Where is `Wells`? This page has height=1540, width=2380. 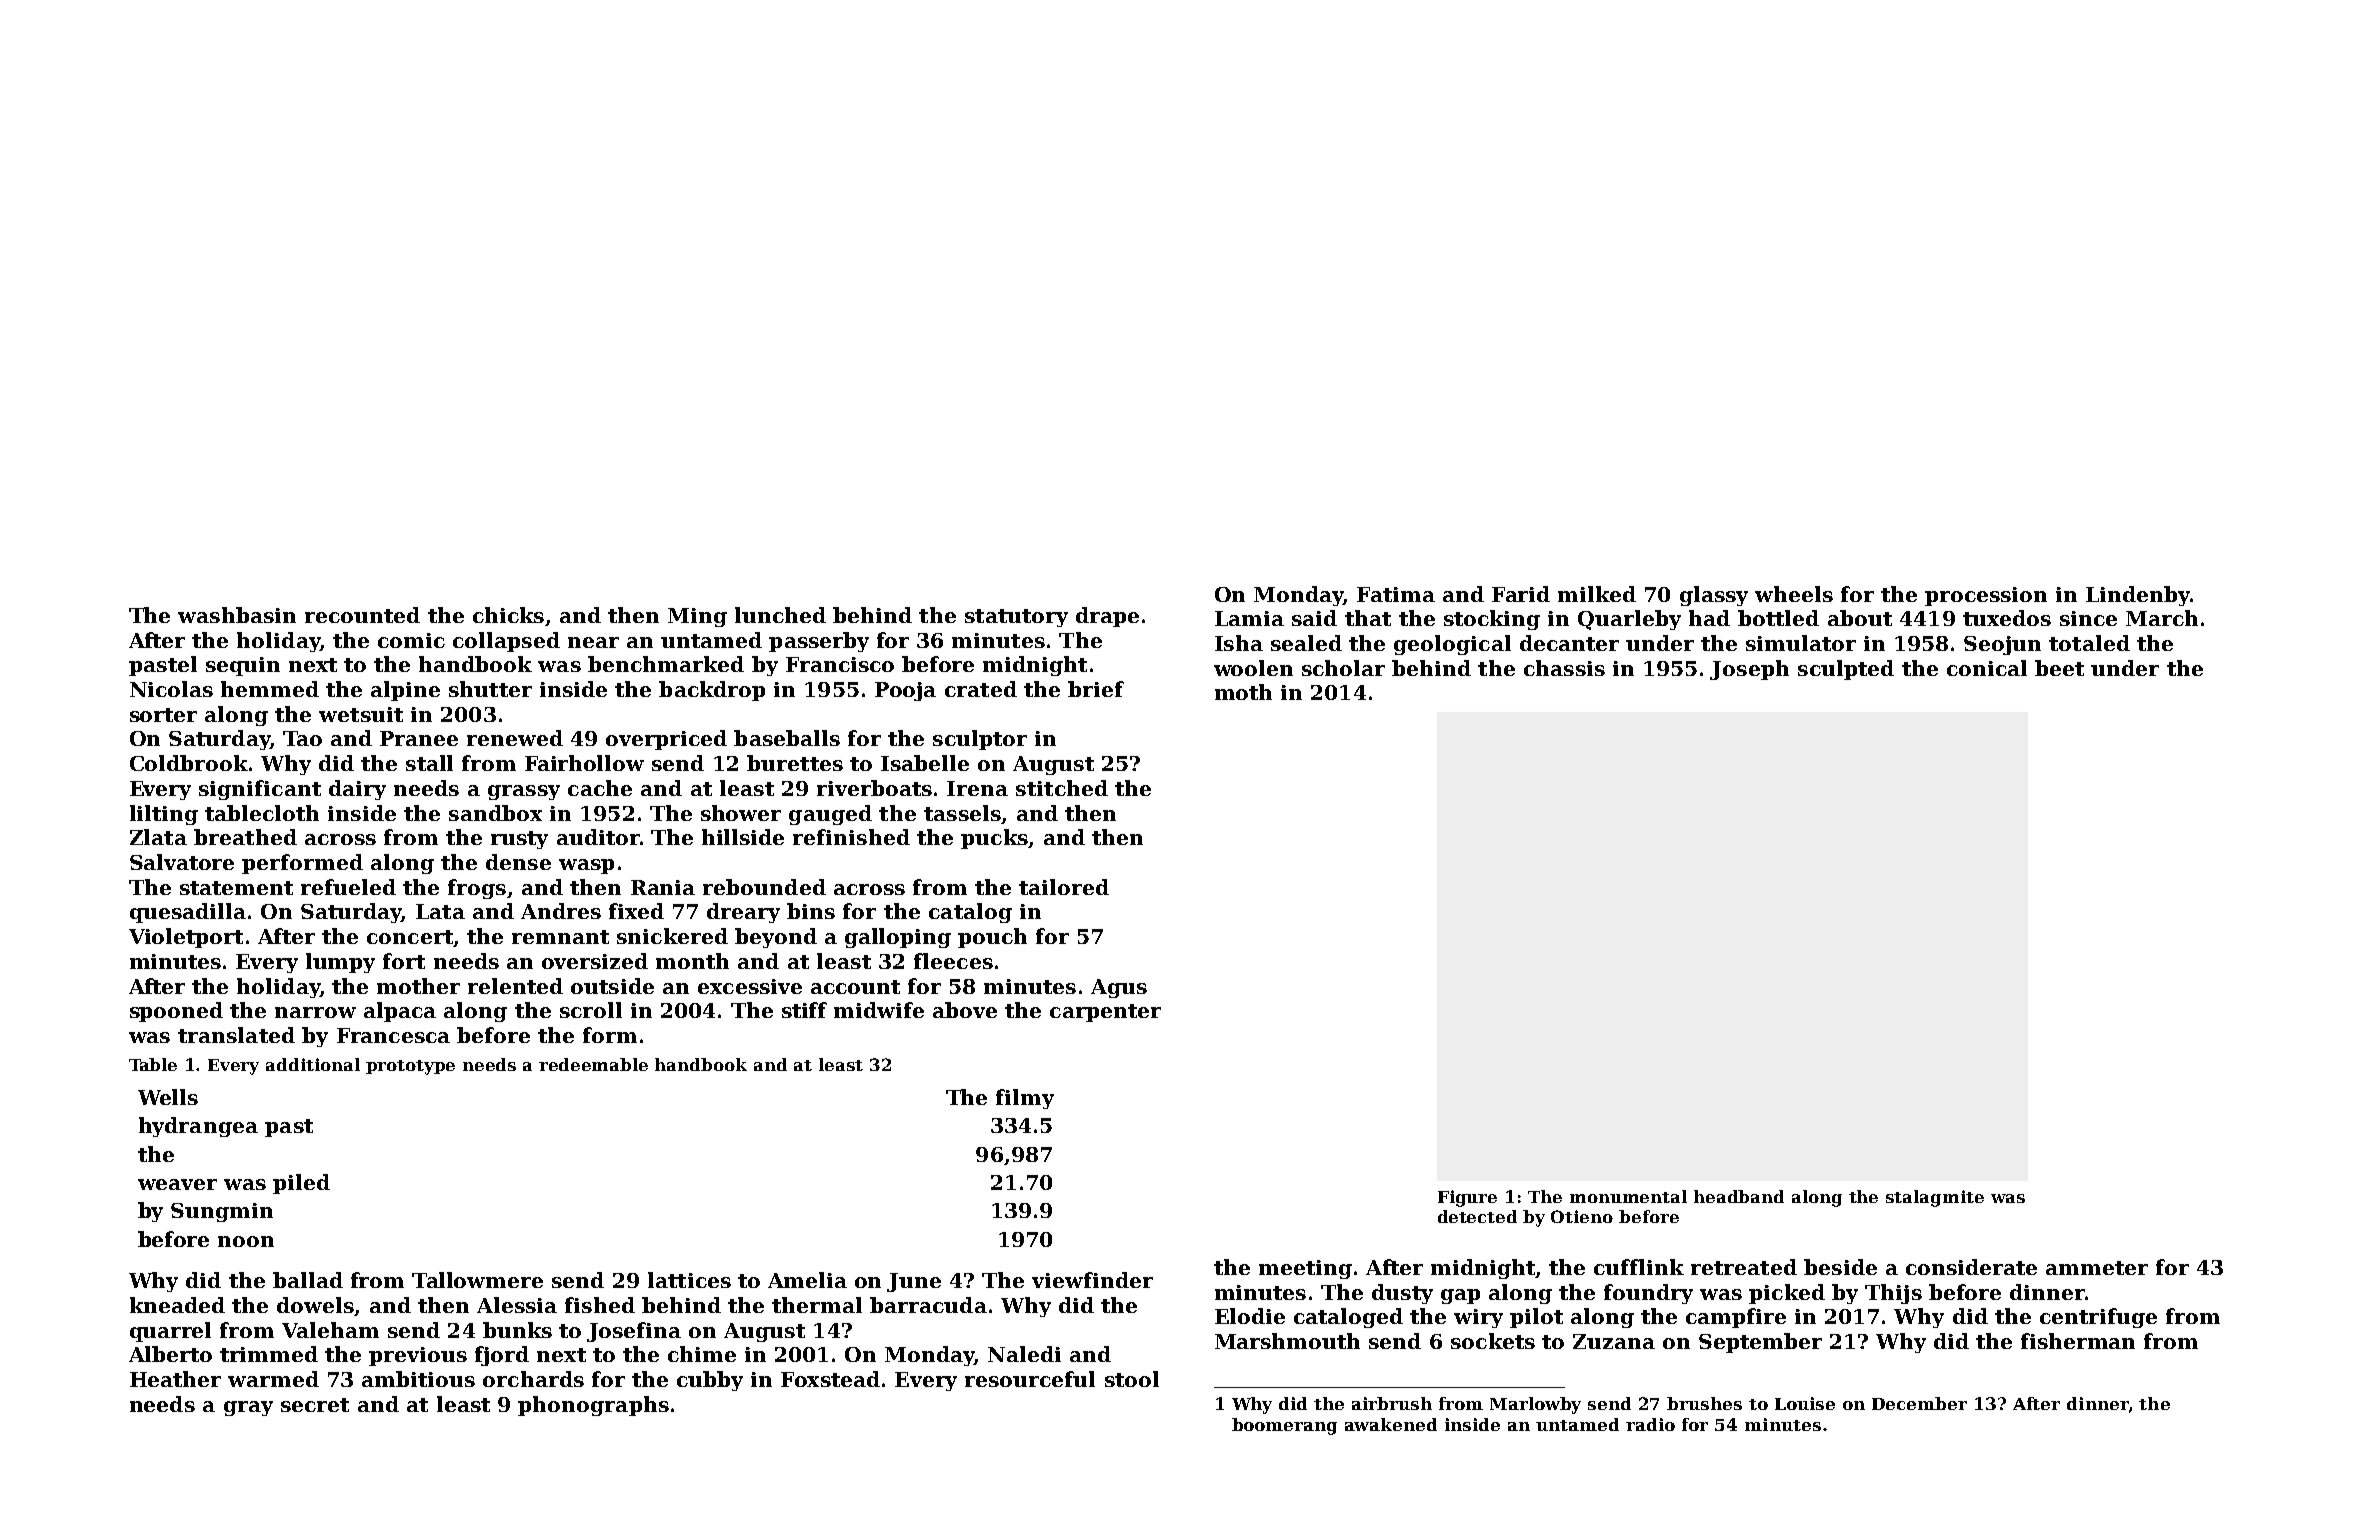 Wells is located at coordinates (168, 1097).
